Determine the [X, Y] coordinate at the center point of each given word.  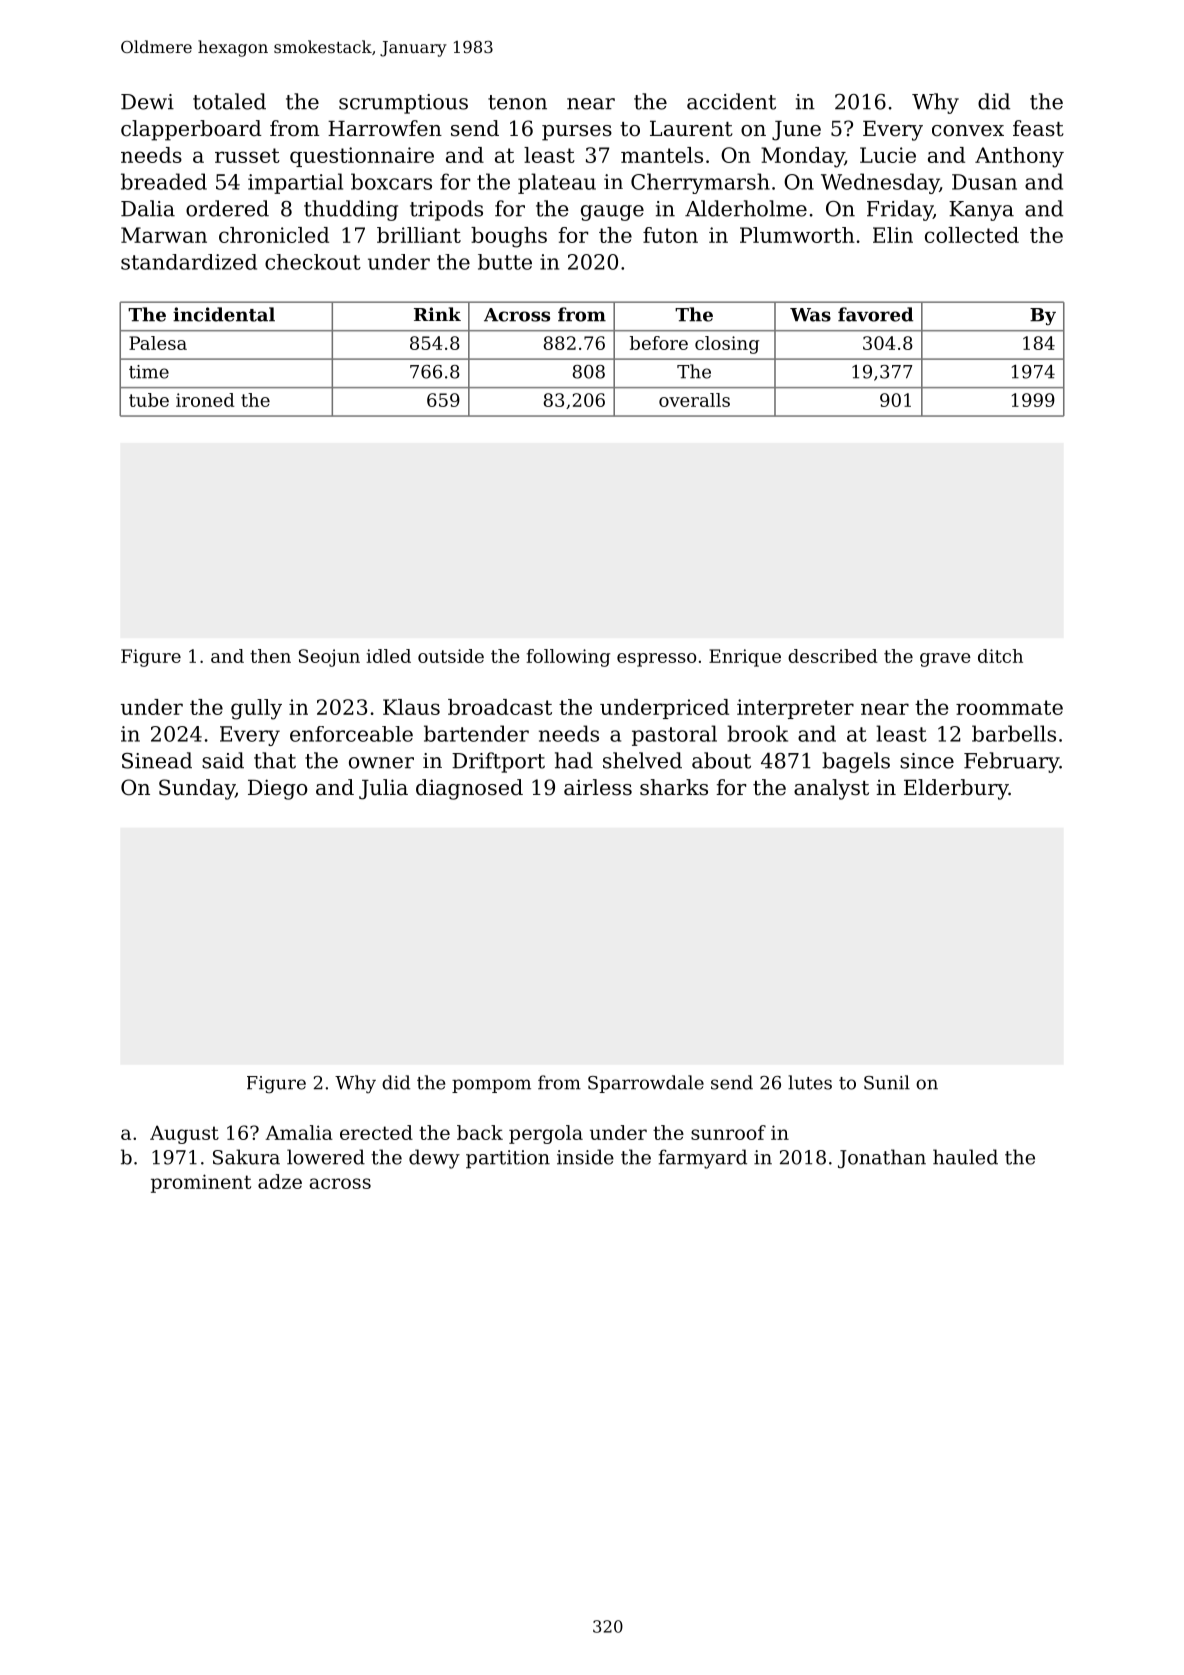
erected [376, 1132]
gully [256, 709]
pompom [491, 1086]
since [927, 761]
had [574, 760]
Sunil [887, 1082]
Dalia [148, 208]
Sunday [197, 789]
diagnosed [469, 789]
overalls [694, 400]
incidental [224, 314]
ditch [1000, 656]
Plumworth [797, 235]
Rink [437, 314]
